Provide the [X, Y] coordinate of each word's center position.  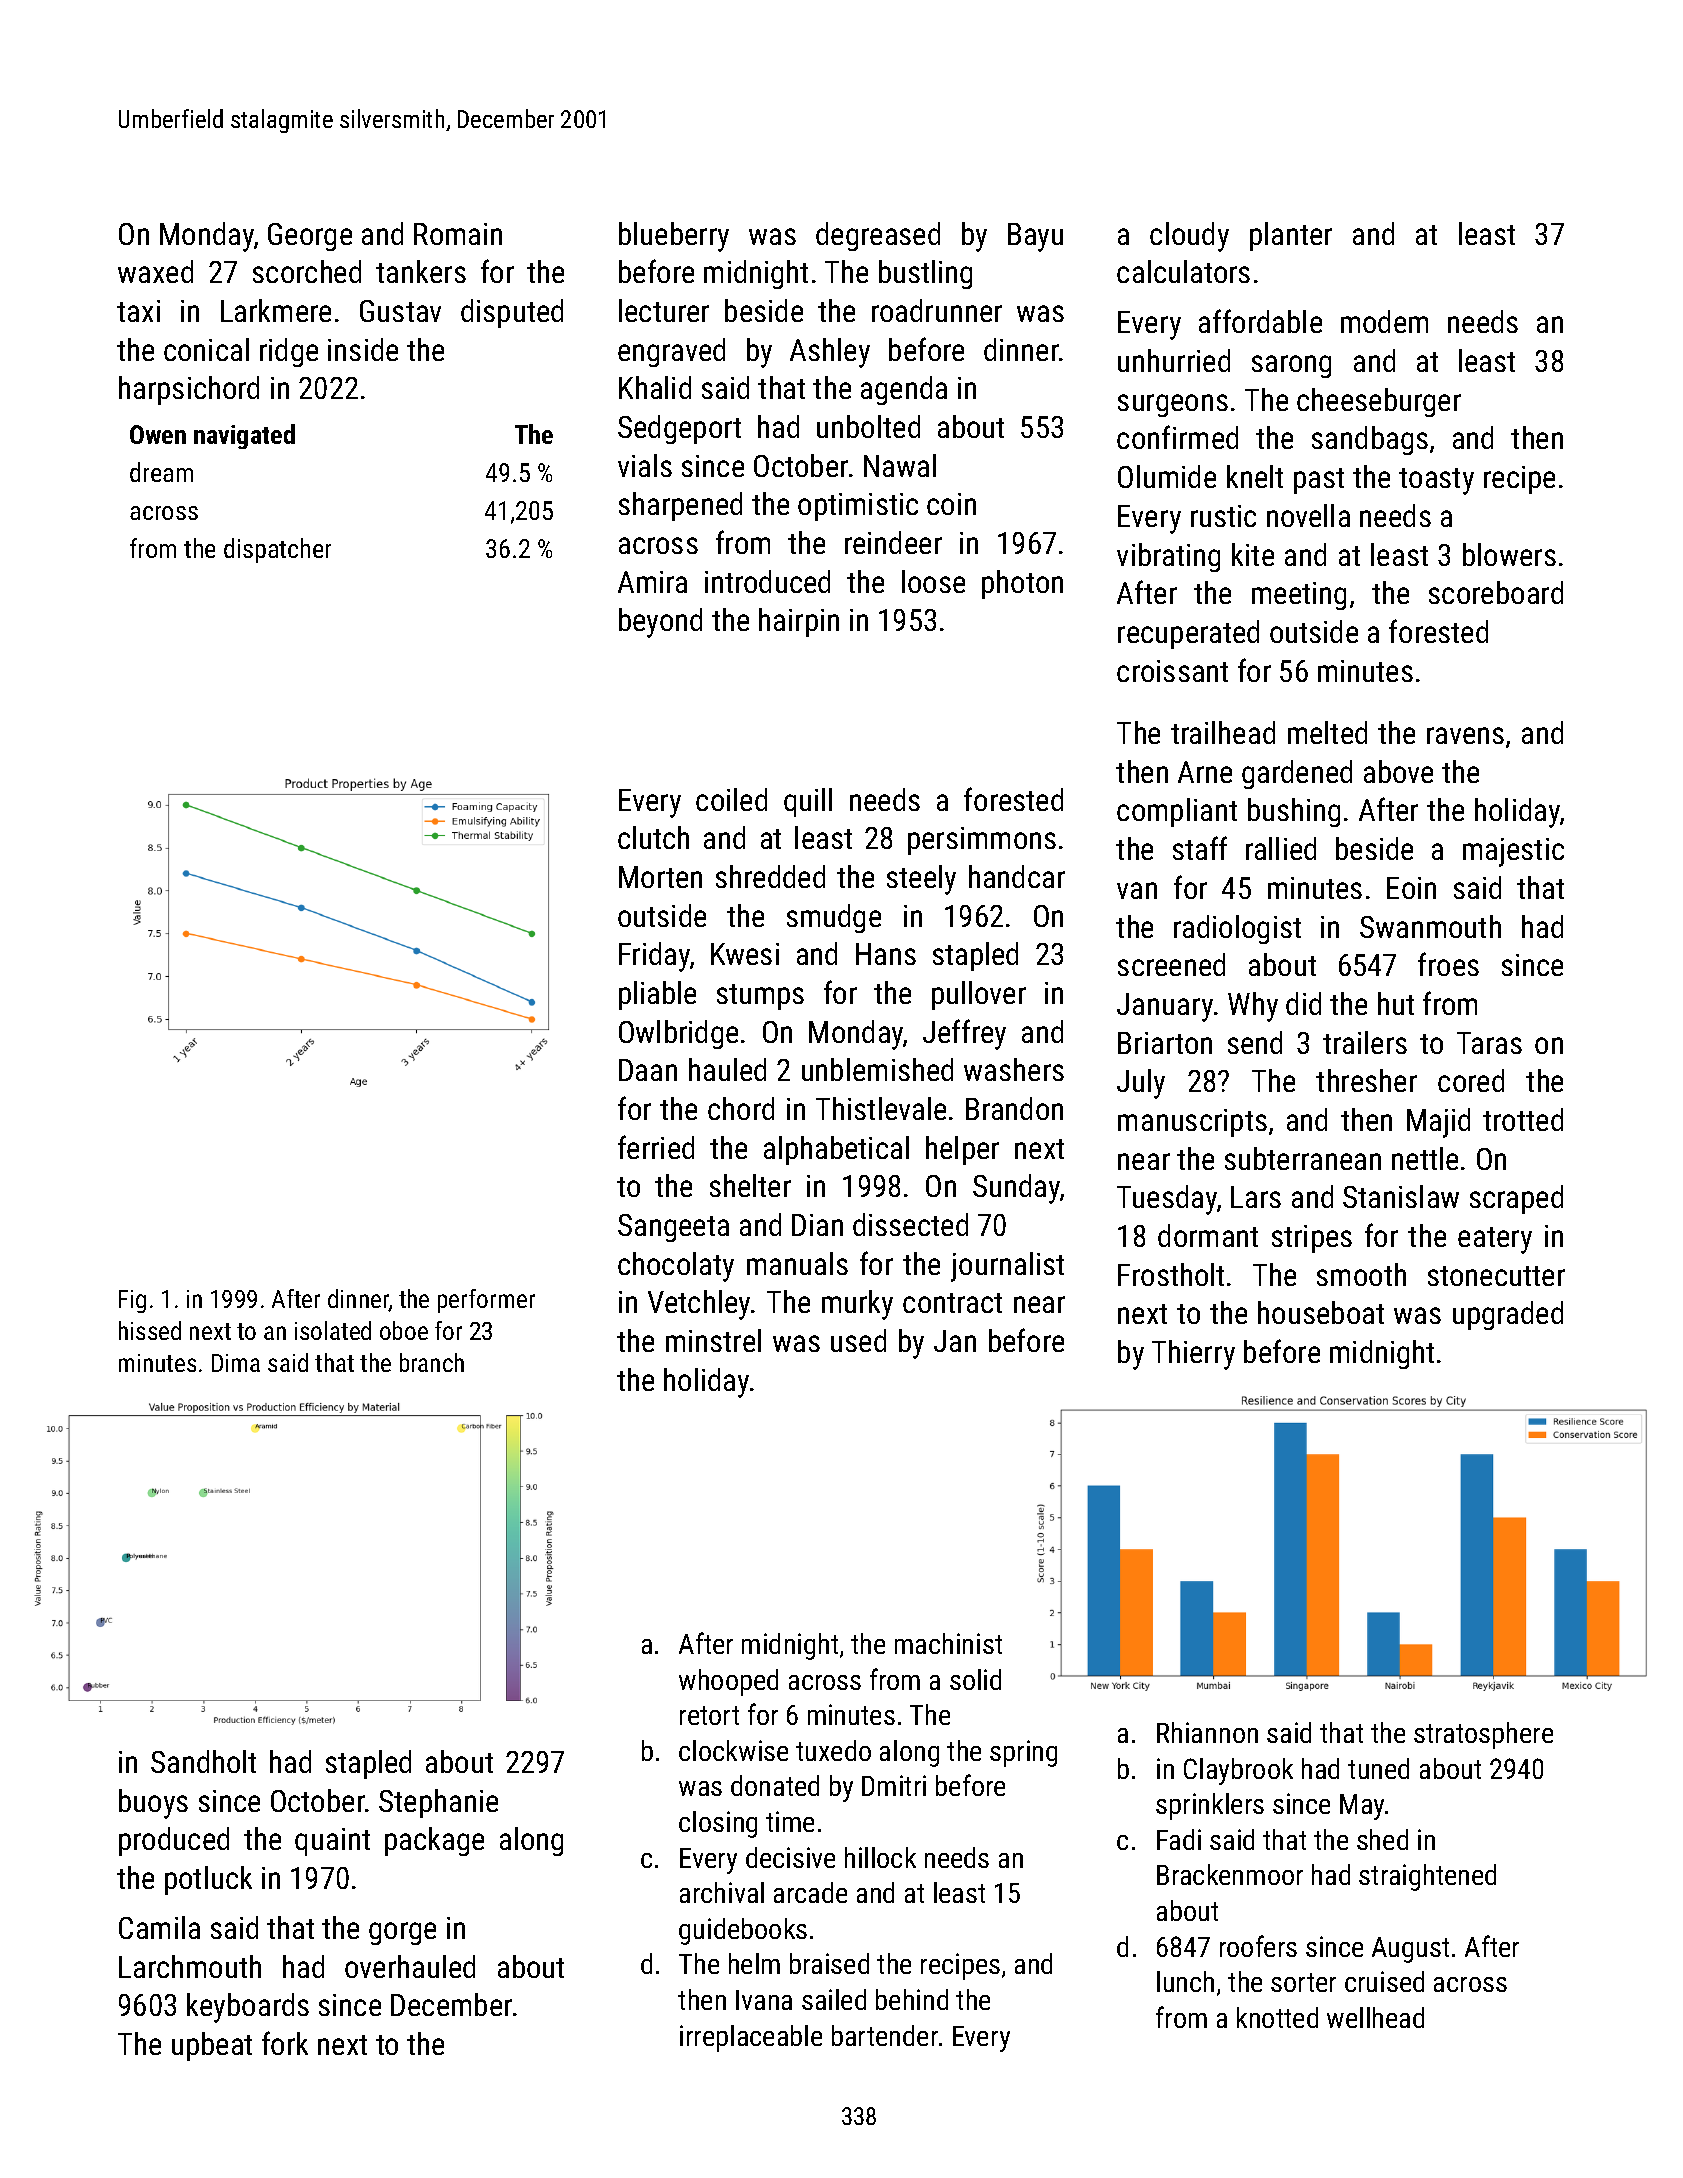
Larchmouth [190, 1966]
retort [709, 1715]
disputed [512, 313]
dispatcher [277, 550]
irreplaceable [751, 2038]
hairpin [799, 622]
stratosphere [1483, 1735]
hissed [150, 1330]
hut [1396, 1003]
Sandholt [203, 1761]
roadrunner [937, 310]
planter [1291, 236]
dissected [910, 1224]
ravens [1465, 735]
